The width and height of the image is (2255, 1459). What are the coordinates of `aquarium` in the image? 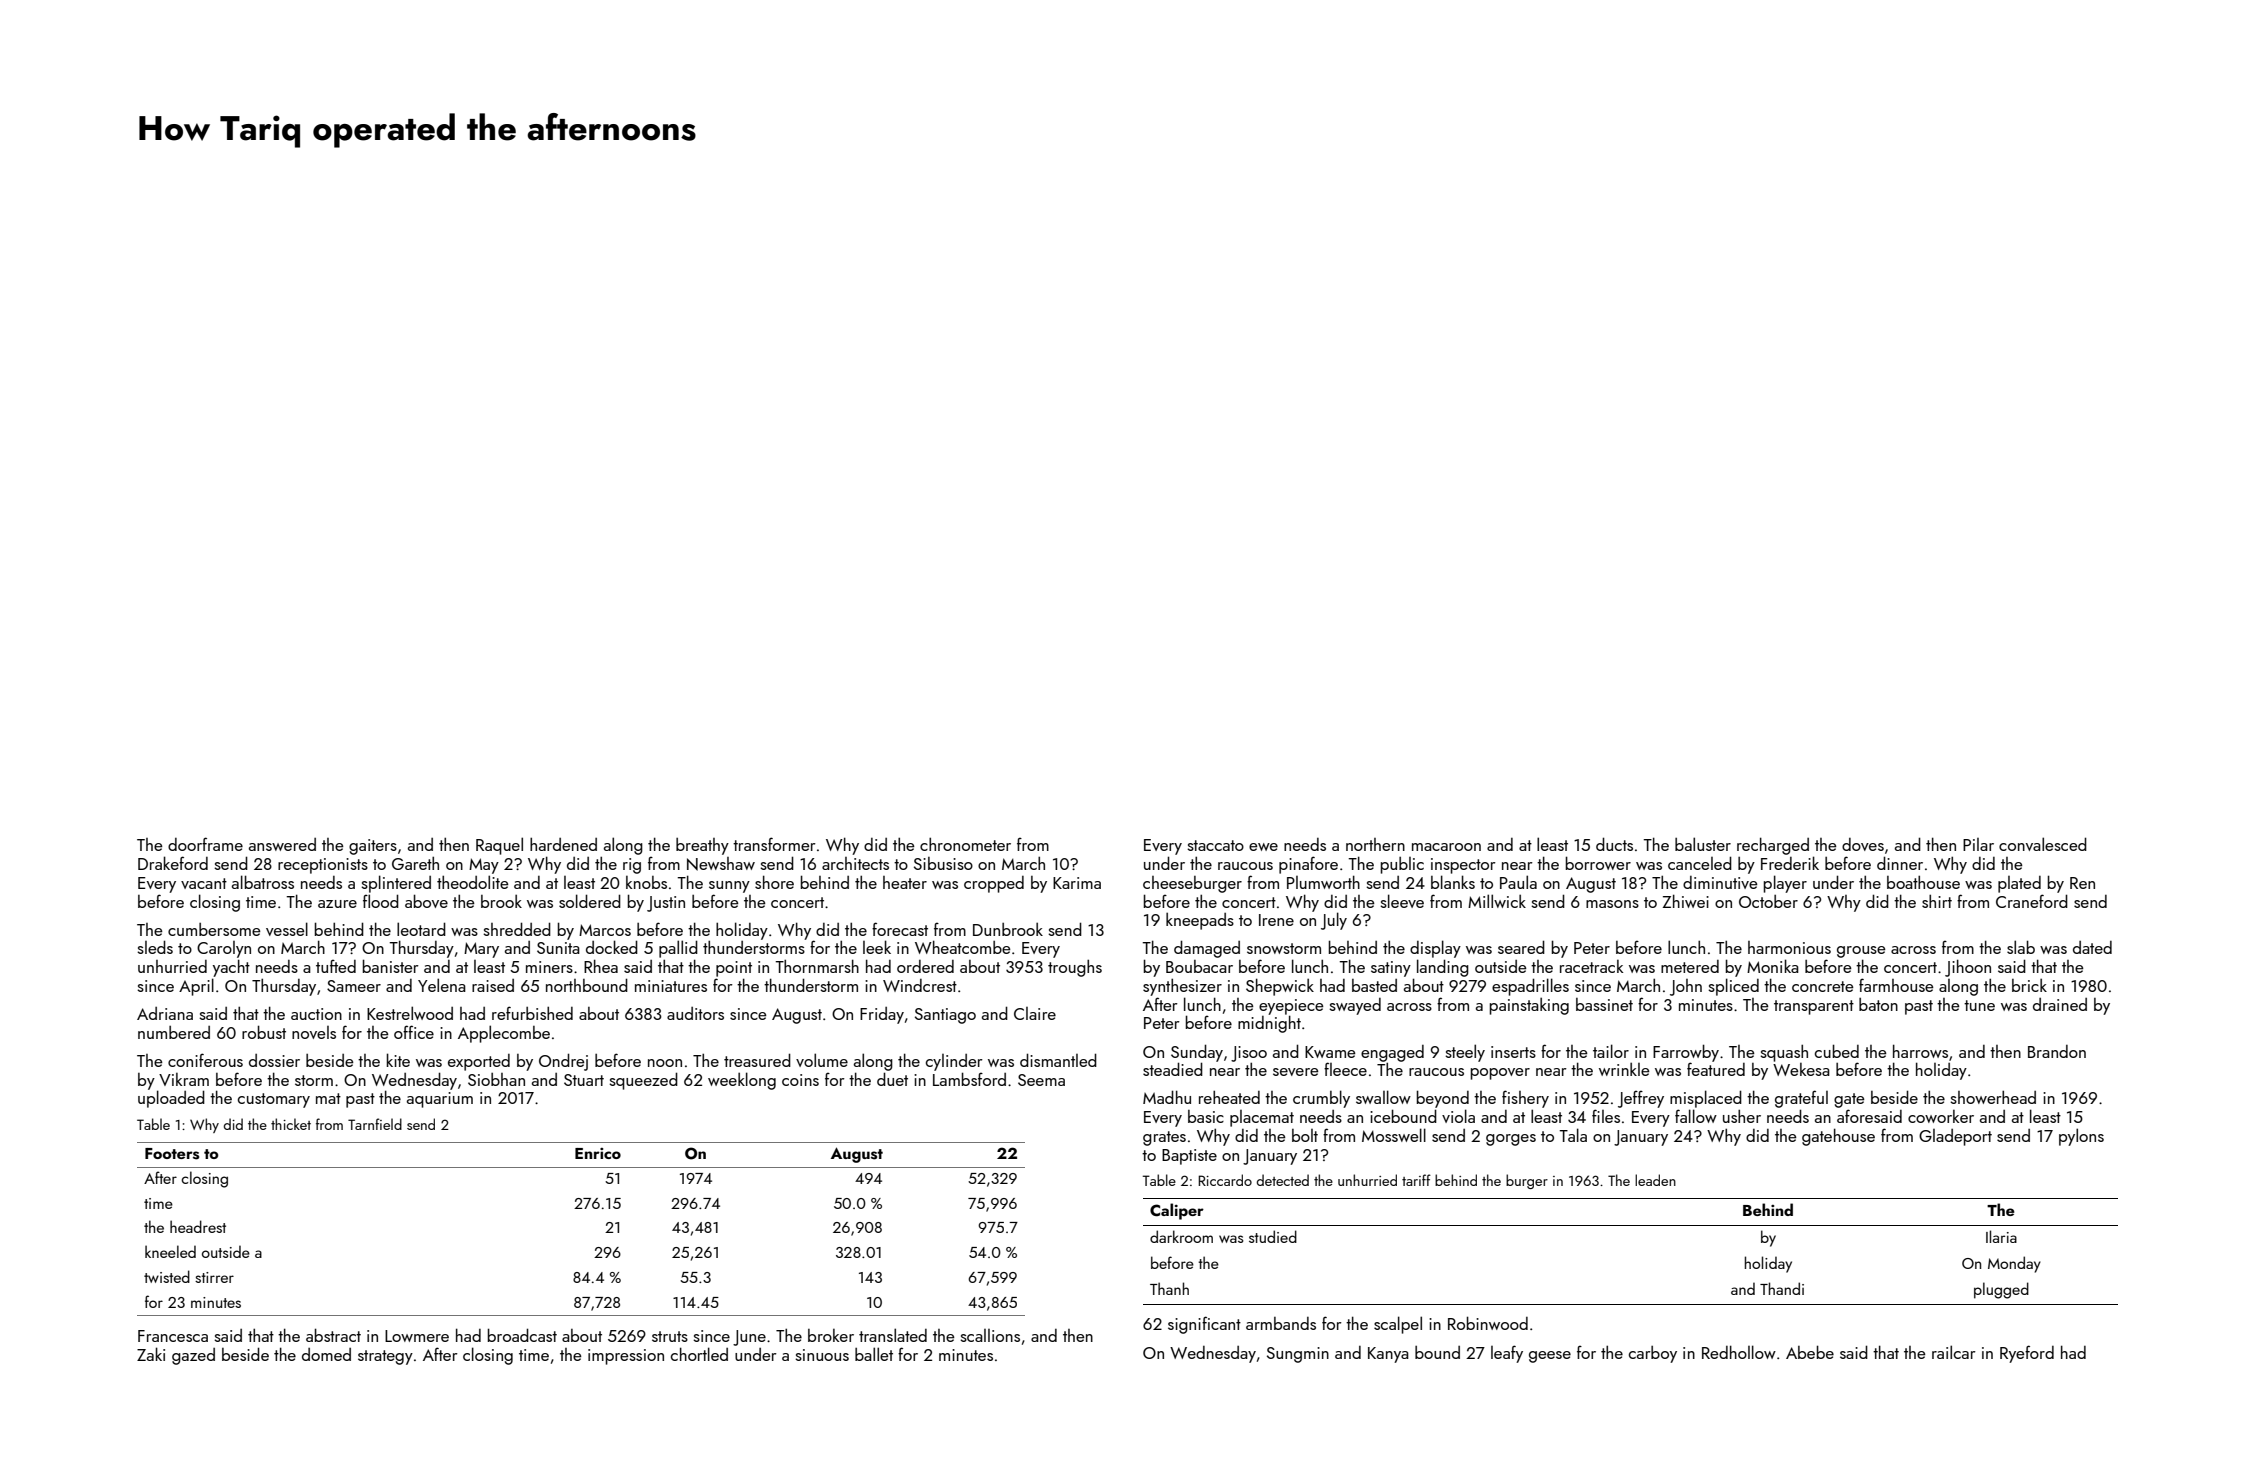 It's located at (440, 1100).
